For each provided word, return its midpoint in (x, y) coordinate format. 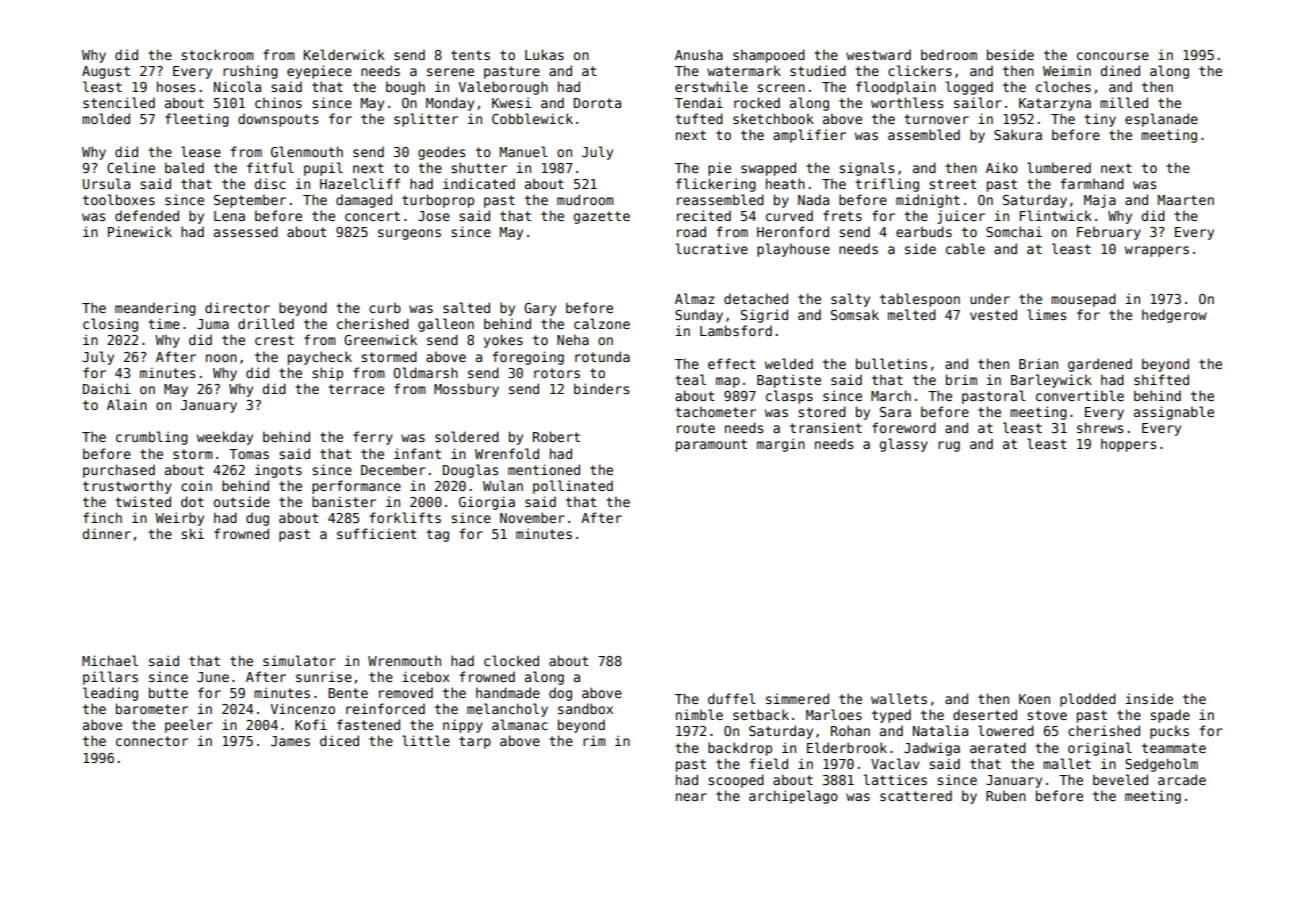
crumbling (152, 438)
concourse (1113, 56)
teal (690, 379)
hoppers (1128, 445)
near (691, 797)
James (290, 741)
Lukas (544, 54)
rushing (250, 72)
